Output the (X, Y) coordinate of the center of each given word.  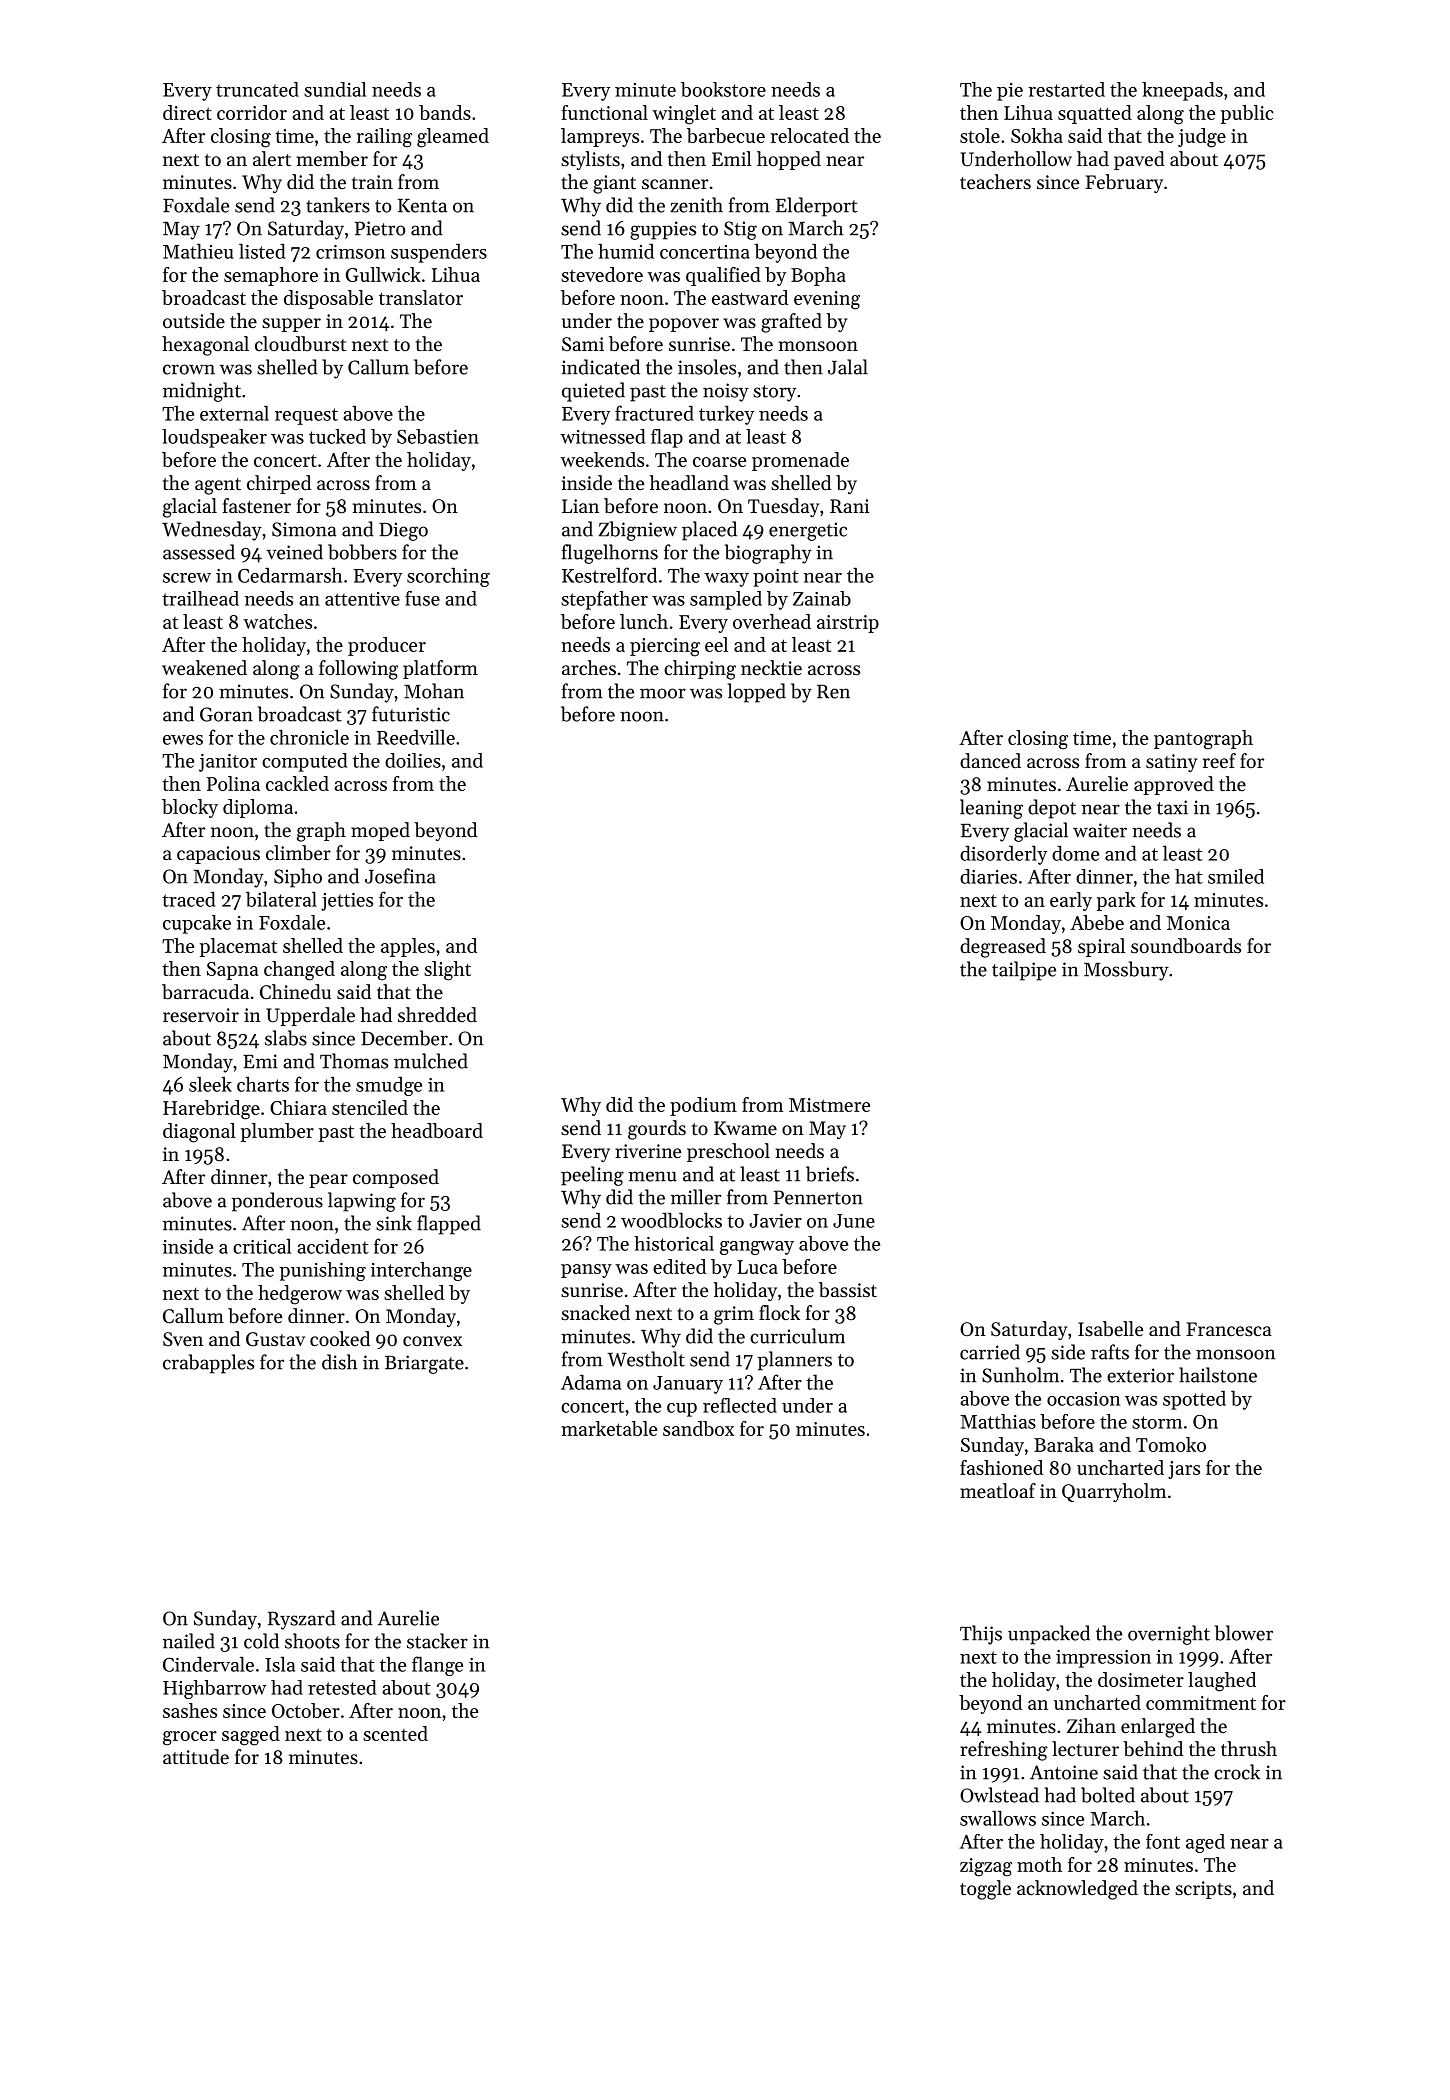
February (1124, 183)
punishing (322, 1271)
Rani (849, 506)
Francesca (1229, 1329)
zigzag (986, 1867)
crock (1237, 1772)
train (372, 182)
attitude (196, 1756)
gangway (757, 1248)
